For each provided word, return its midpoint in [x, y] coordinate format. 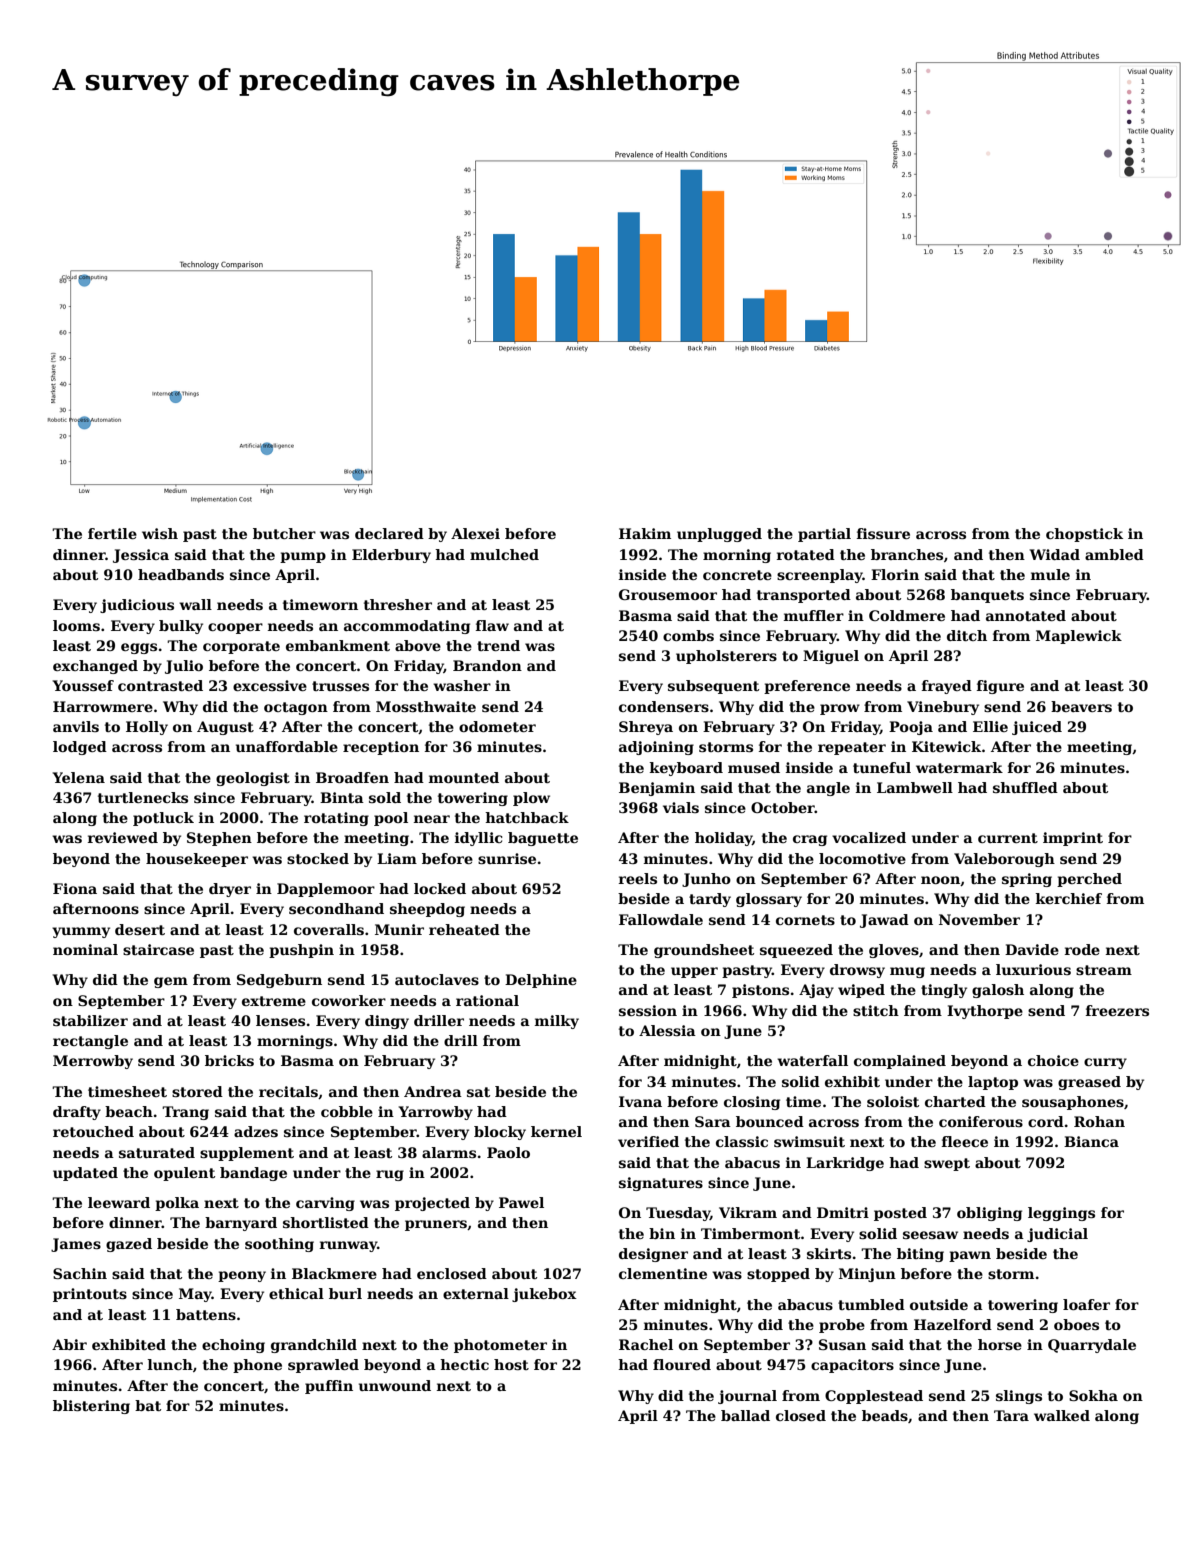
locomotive [862, 858]
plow [531, 799]
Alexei [475, 533]
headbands [181, 574]
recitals [288, 1091]
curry [1105, 1063]
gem [171, 982]
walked [1062, 1415]
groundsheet [704, 951]
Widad [1054, 554]
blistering [91, 1407]
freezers [1117, 1010]
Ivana [640, 1101]
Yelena [78, 777]
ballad [745, 1415]
